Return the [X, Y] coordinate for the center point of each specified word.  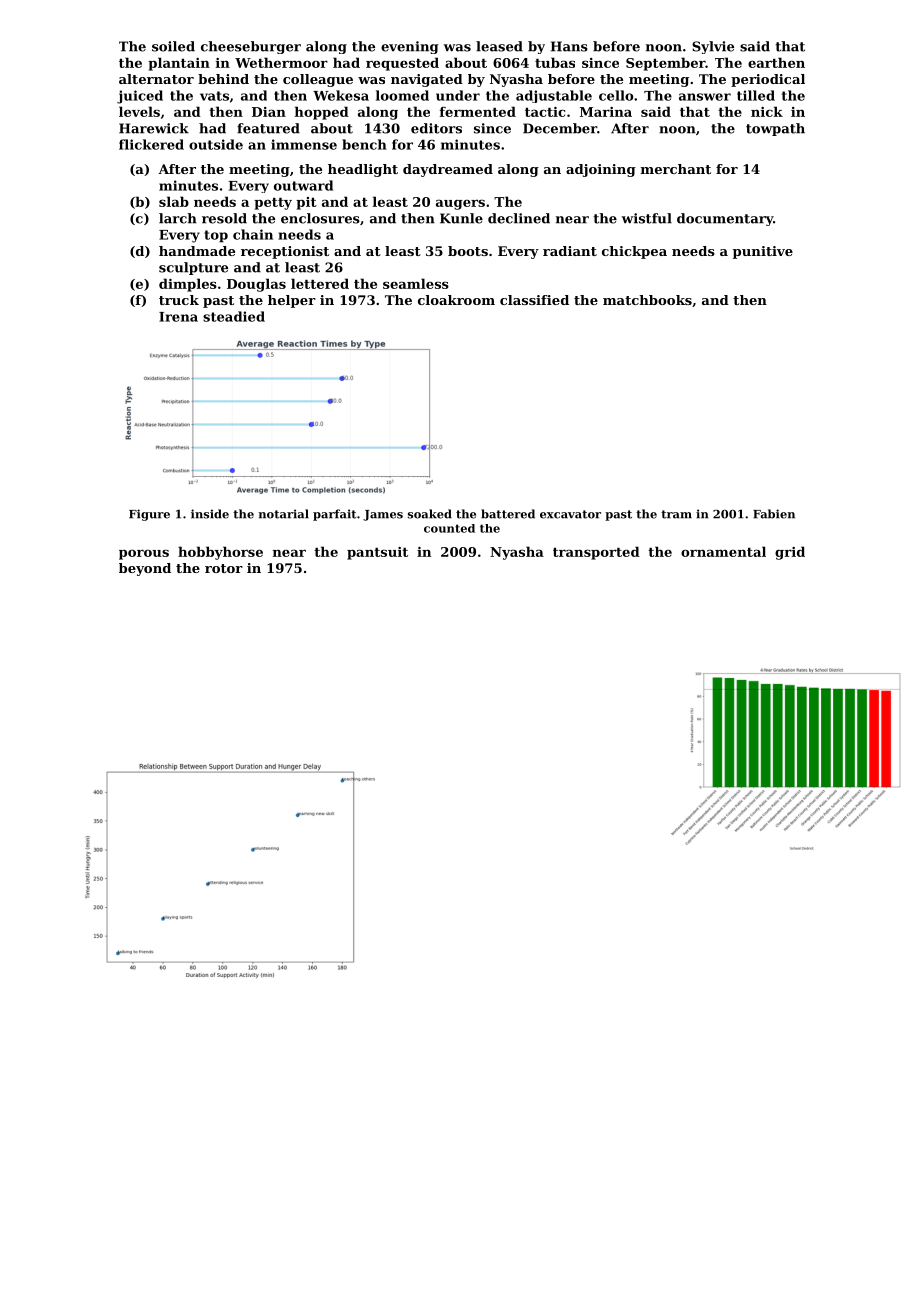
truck [179, 300]
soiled [173, 46]
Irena [178, 317]
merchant [676, 169]
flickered [151, 144]
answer [705, 97]
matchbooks [647, 300]
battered [508, 514]
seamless [416, 283]
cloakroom [456, 300]
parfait [335, 515]
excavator [570, 514]
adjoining [601, 170]
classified [534, 300]
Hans [569, 46]
